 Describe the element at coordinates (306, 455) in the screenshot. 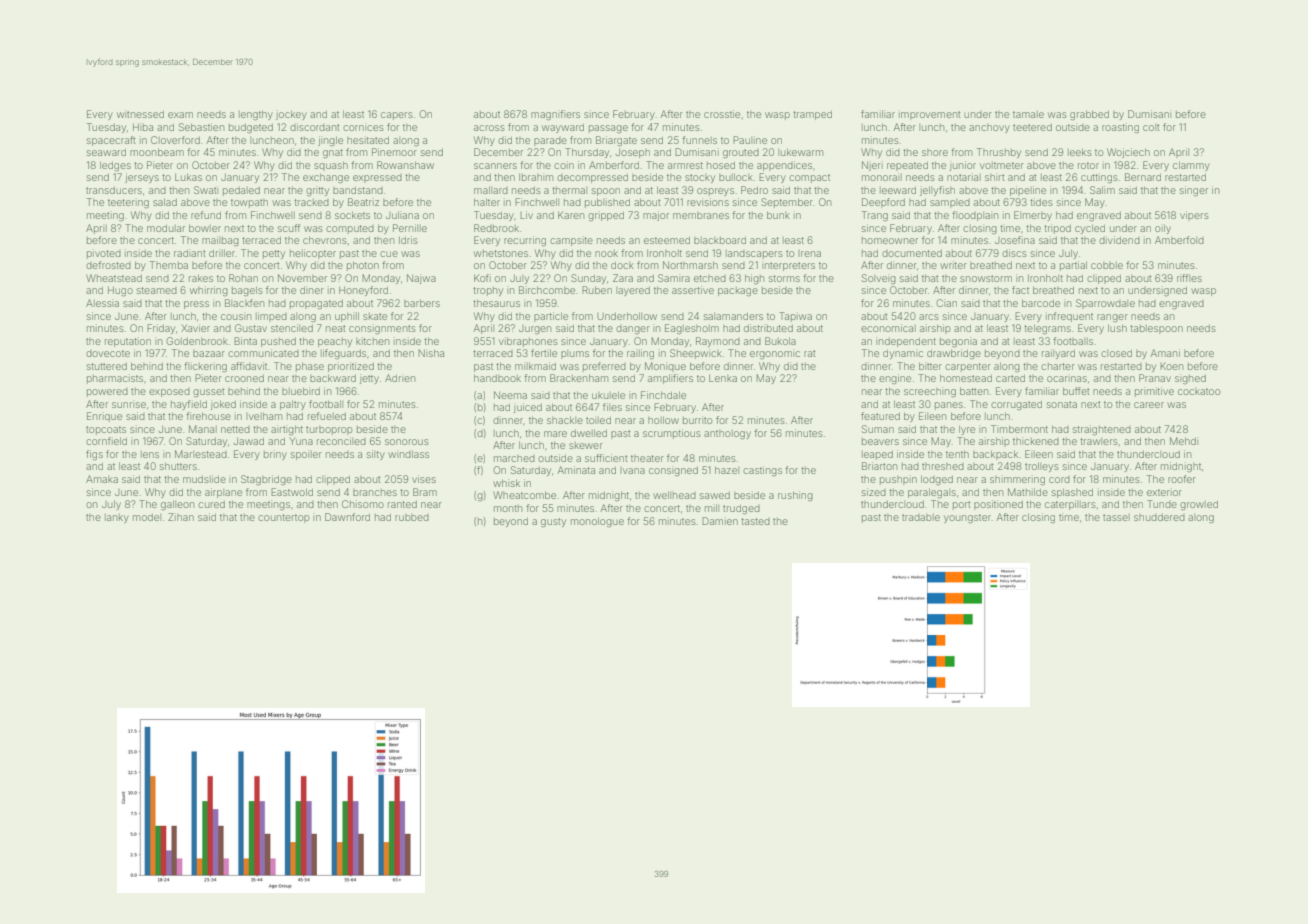

I see `spoiler` at that location.
